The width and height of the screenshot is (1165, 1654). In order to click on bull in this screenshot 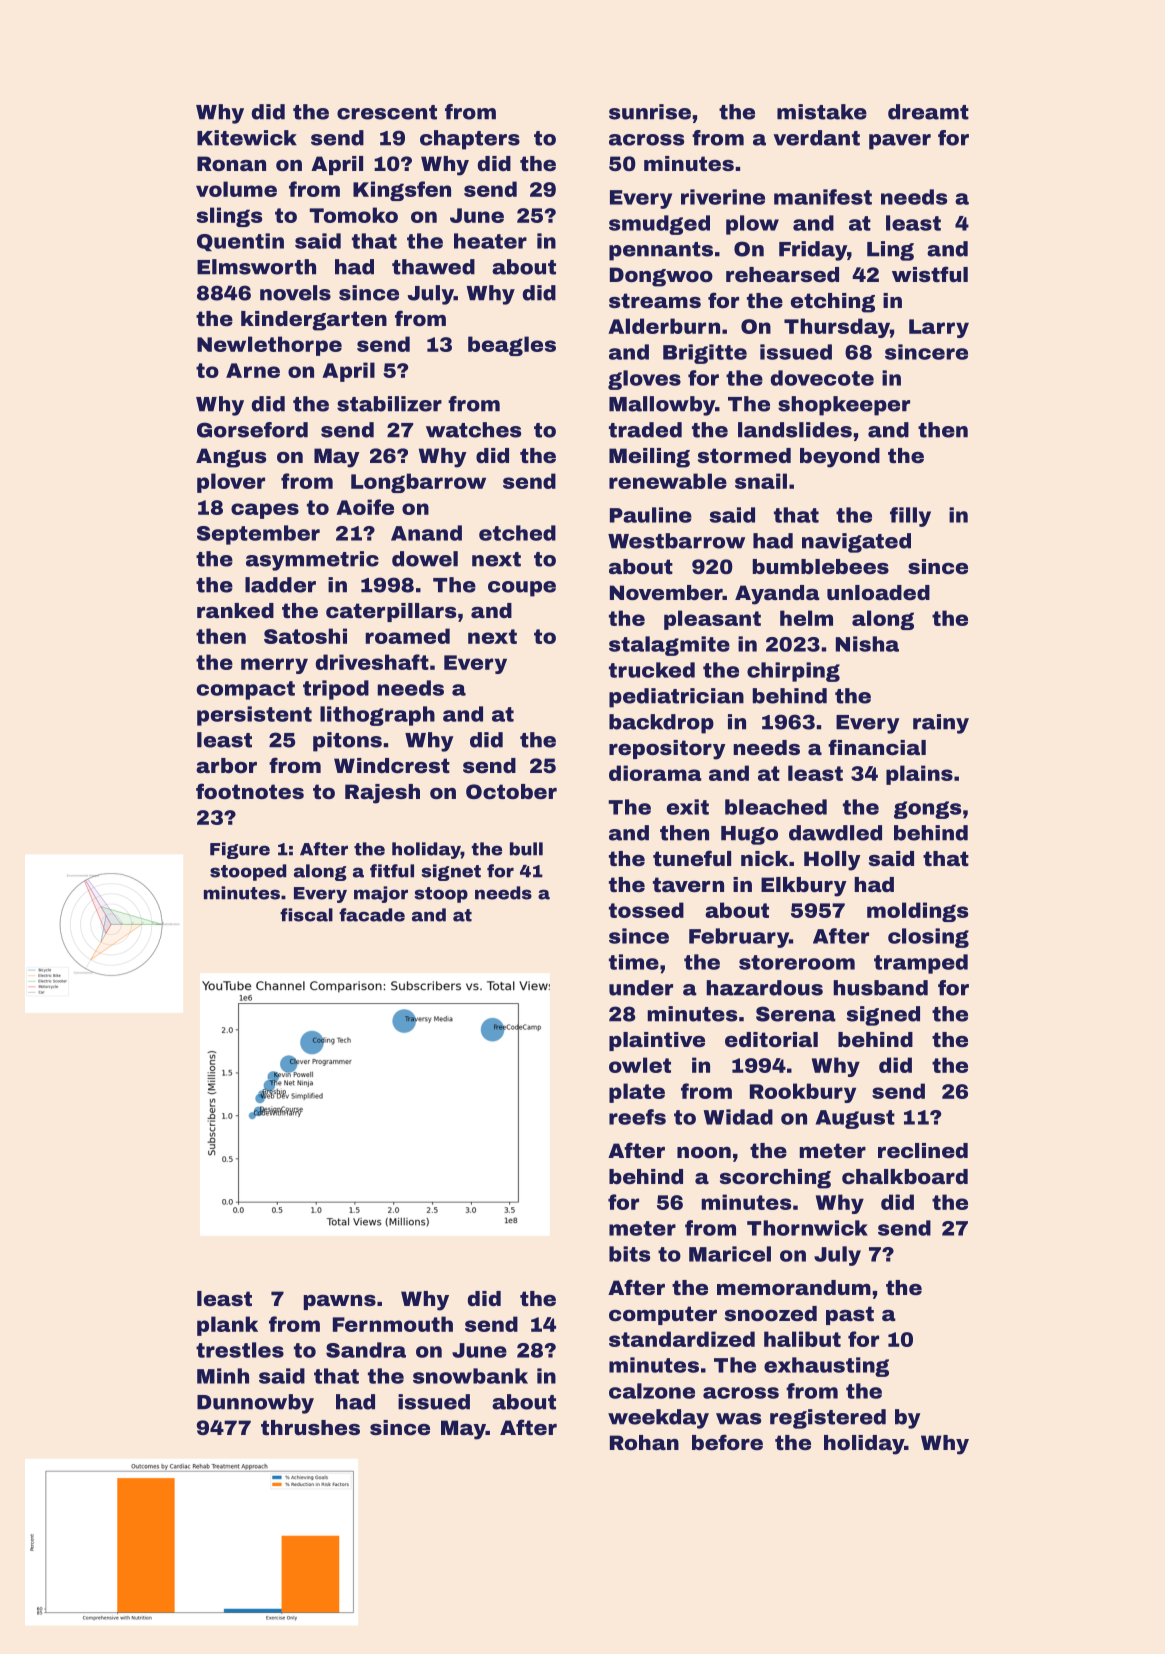, I will do `click(526, 849)`.
